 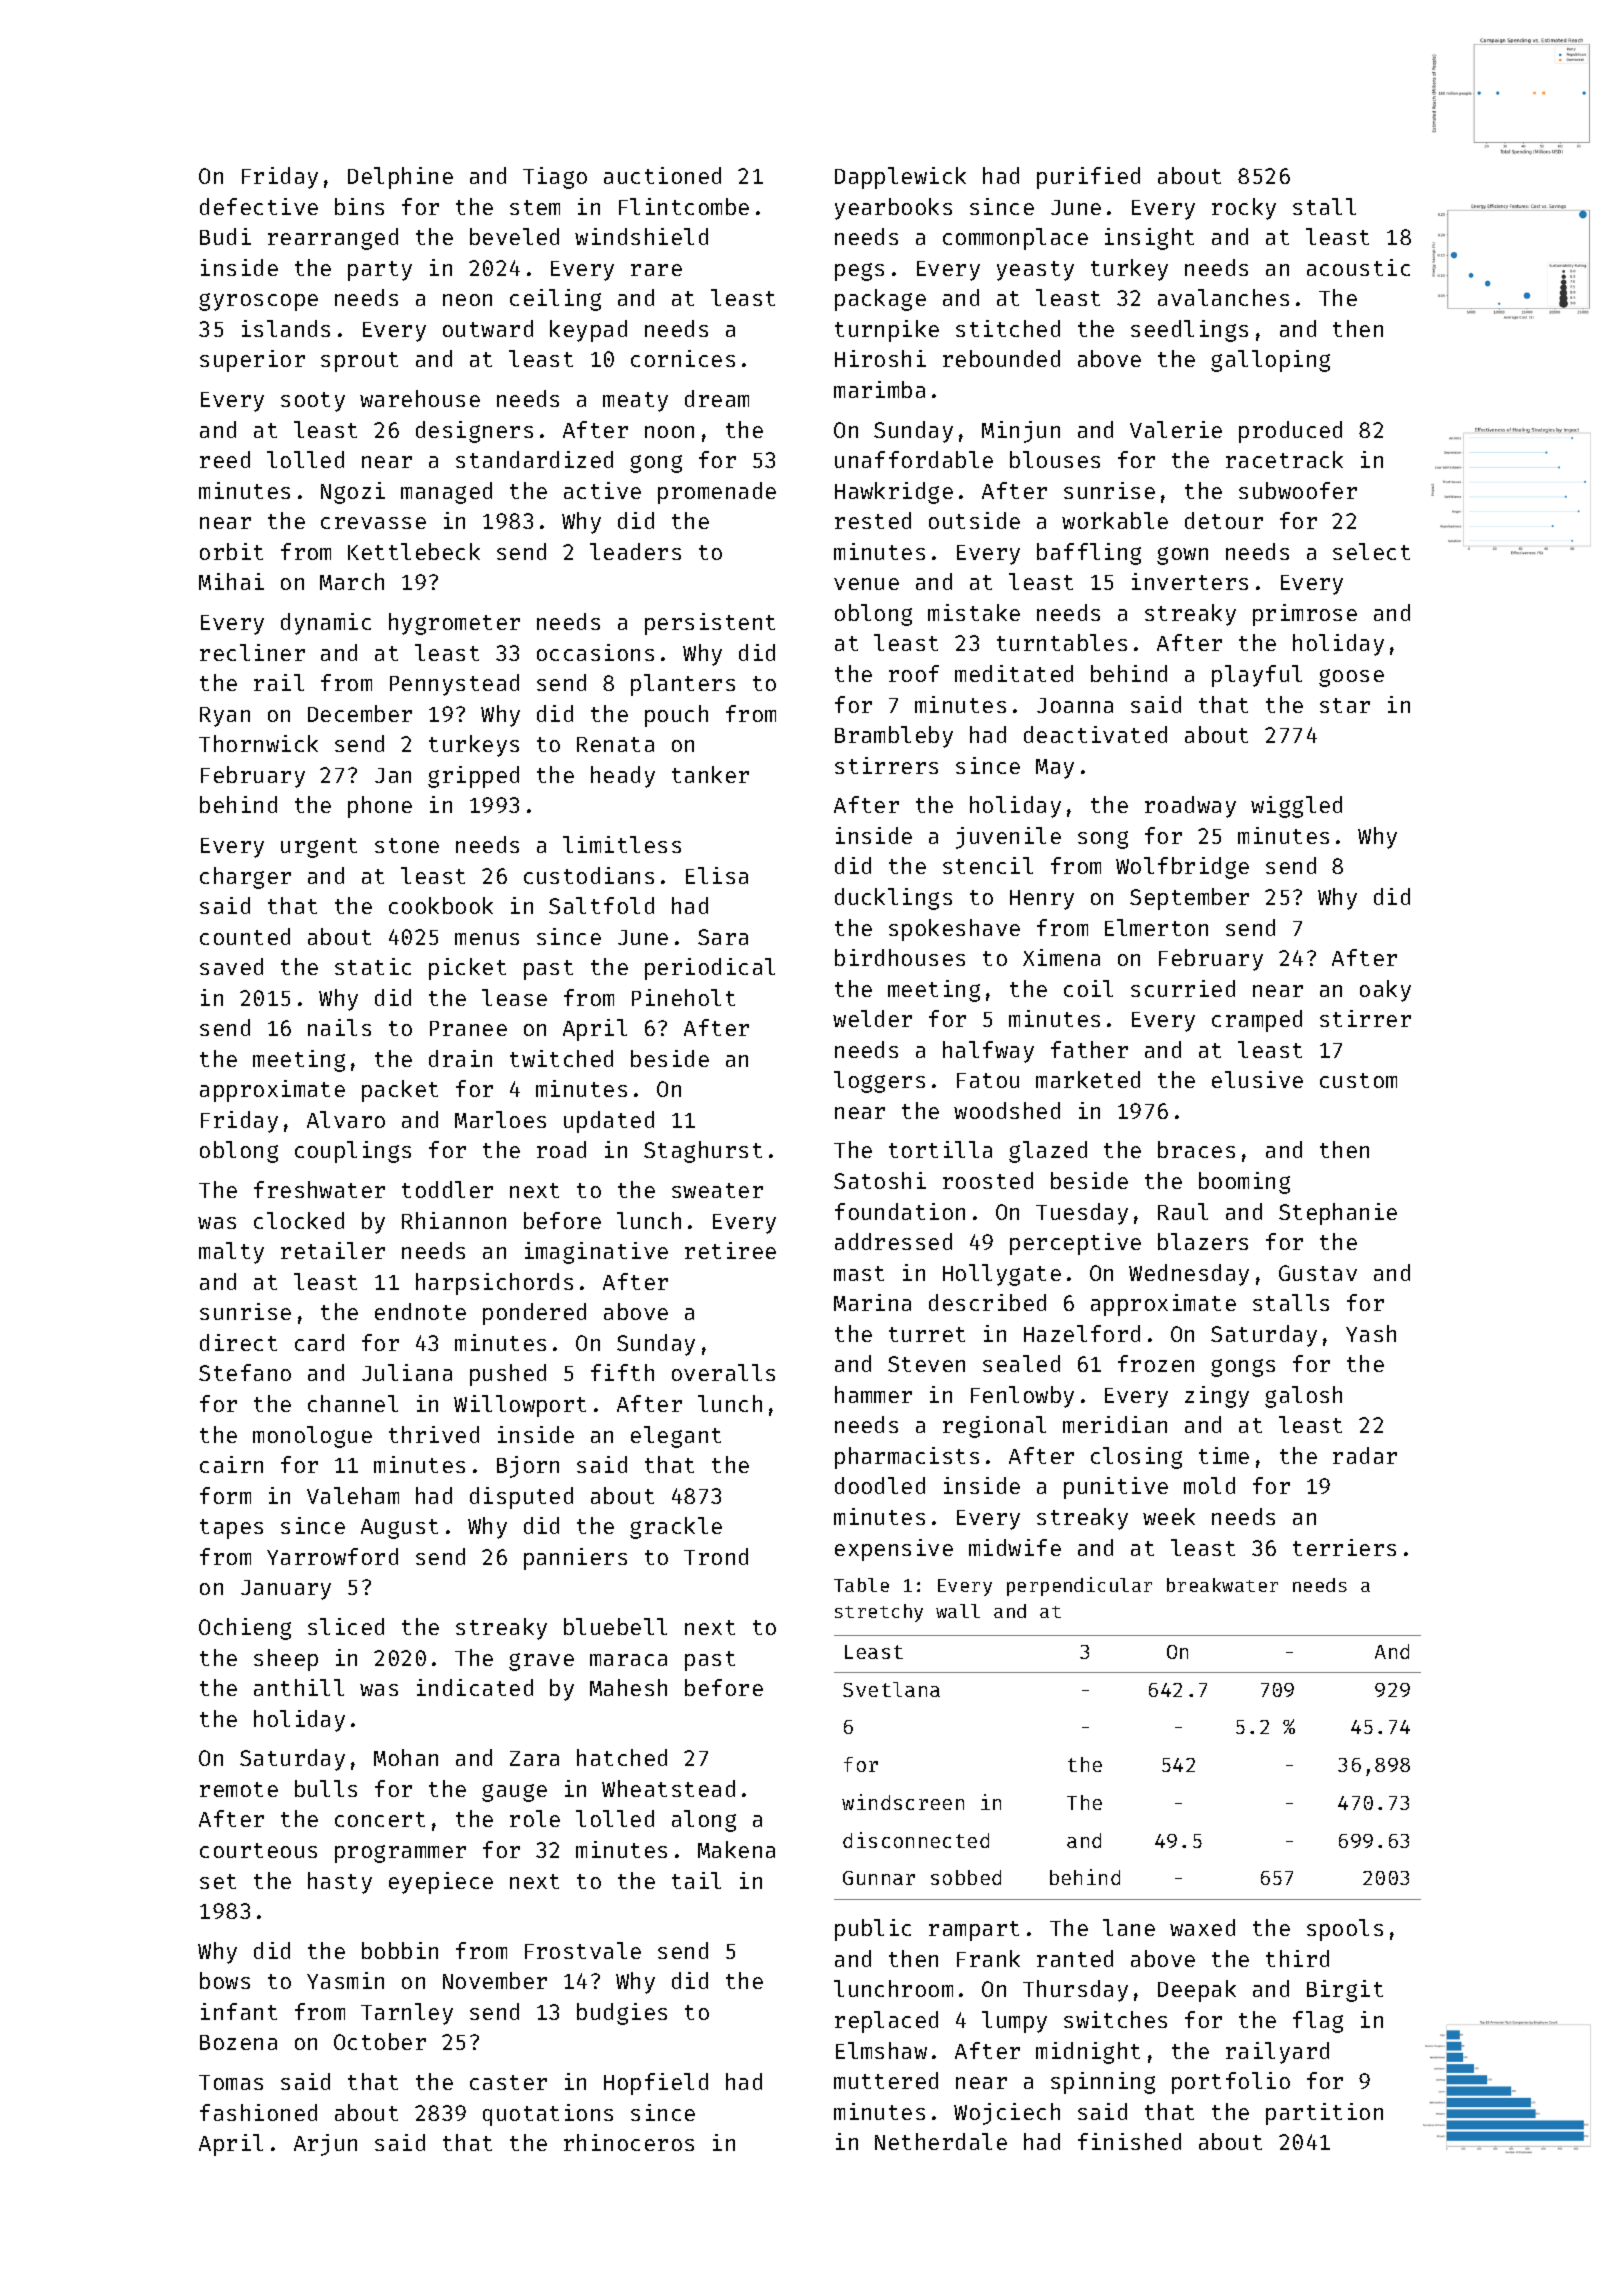 I want to click on acoustic, so click(x=1358, y=267).
